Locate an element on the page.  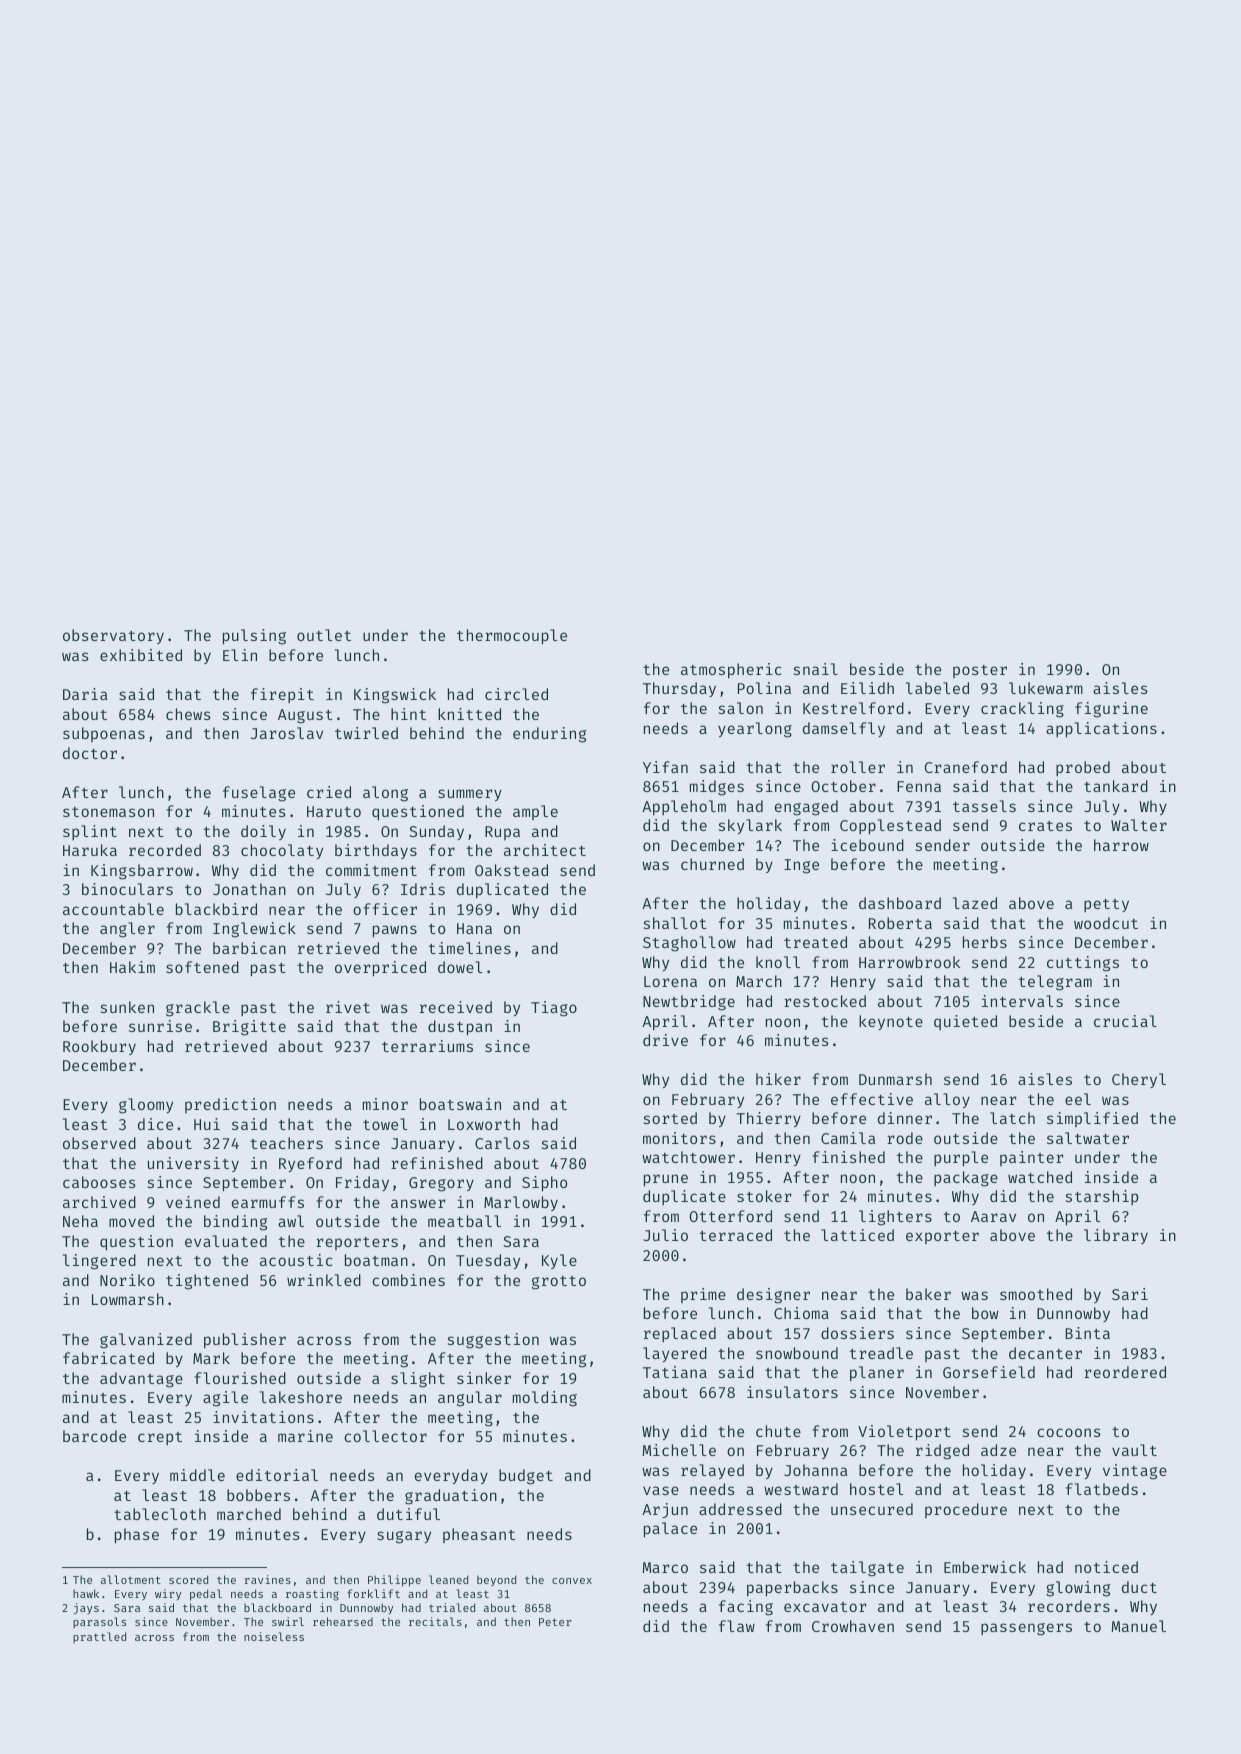
baker is located at coordinates (928, 1294).
